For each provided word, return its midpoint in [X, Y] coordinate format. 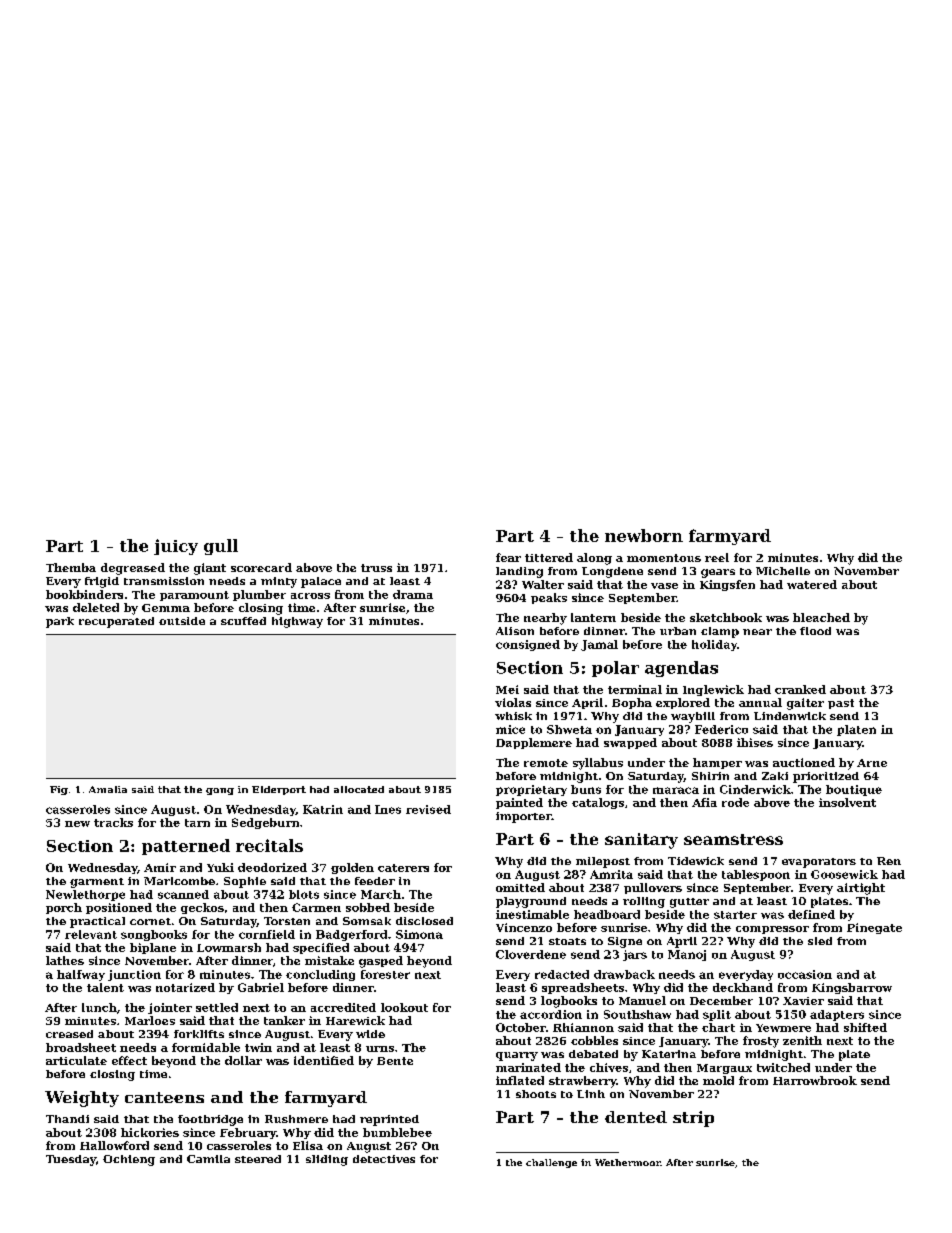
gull [221, 547]
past [841, 704]
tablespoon [756, 875]
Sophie [245, 882]
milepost [603, 862]
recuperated [116, 622]
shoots [536, 1094]
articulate [76, 1060]
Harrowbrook [815, 1080]
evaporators [819, 863]
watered [812, 584]
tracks [113, 822]
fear [508, 557]
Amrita [611, 874]
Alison [515, 631]
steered [258, 1159]
